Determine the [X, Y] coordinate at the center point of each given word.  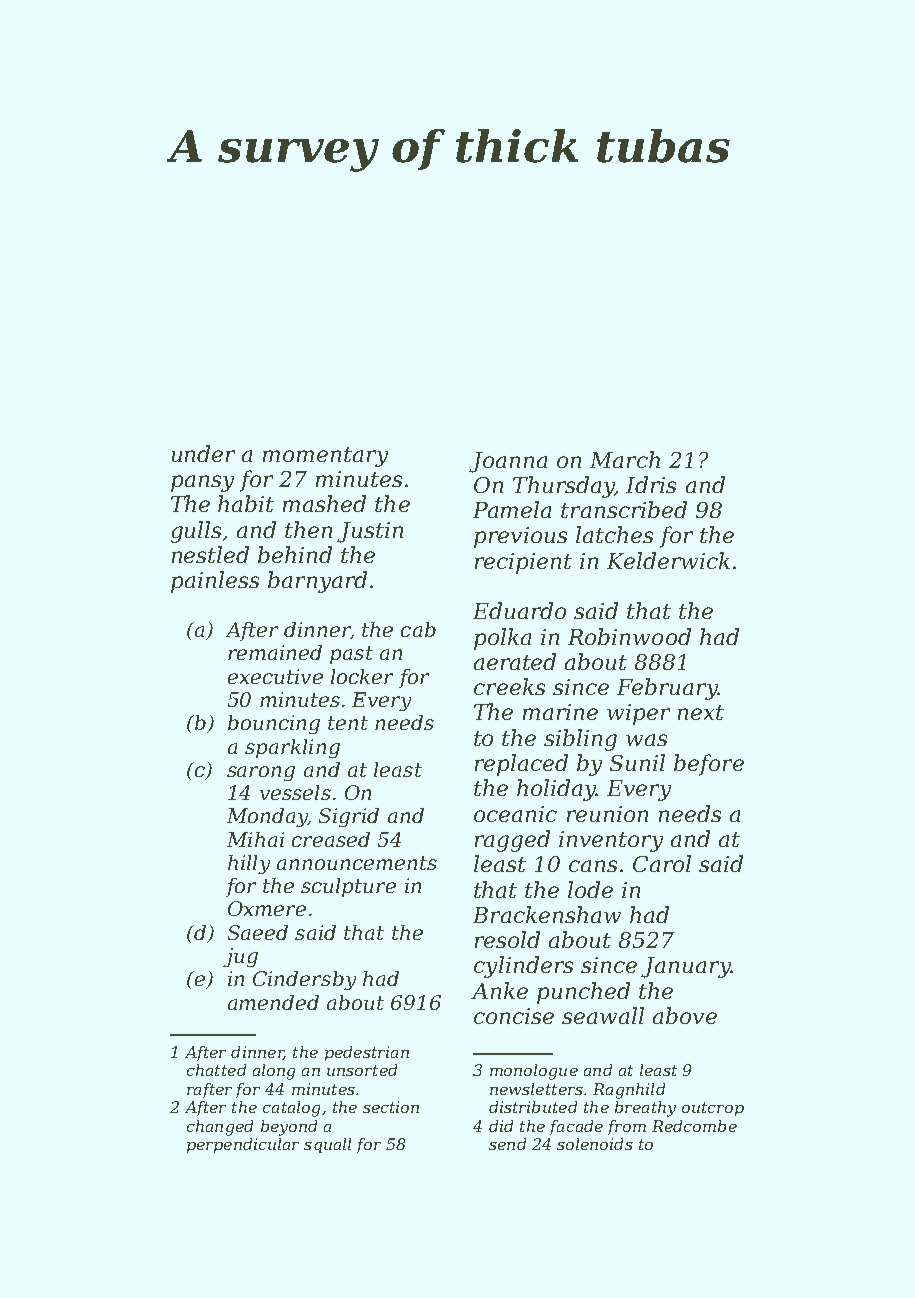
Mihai [255, 839]
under [203, 453]
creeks [509, 686]
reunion [607, 814]
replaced [521, 765]
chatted [216, 1070]
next [701, 712]
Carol [662, 863]
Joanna [508, 462]
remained [275, 652]
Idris [651, 484]
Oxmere [267, 908]
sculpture [348, 887]
